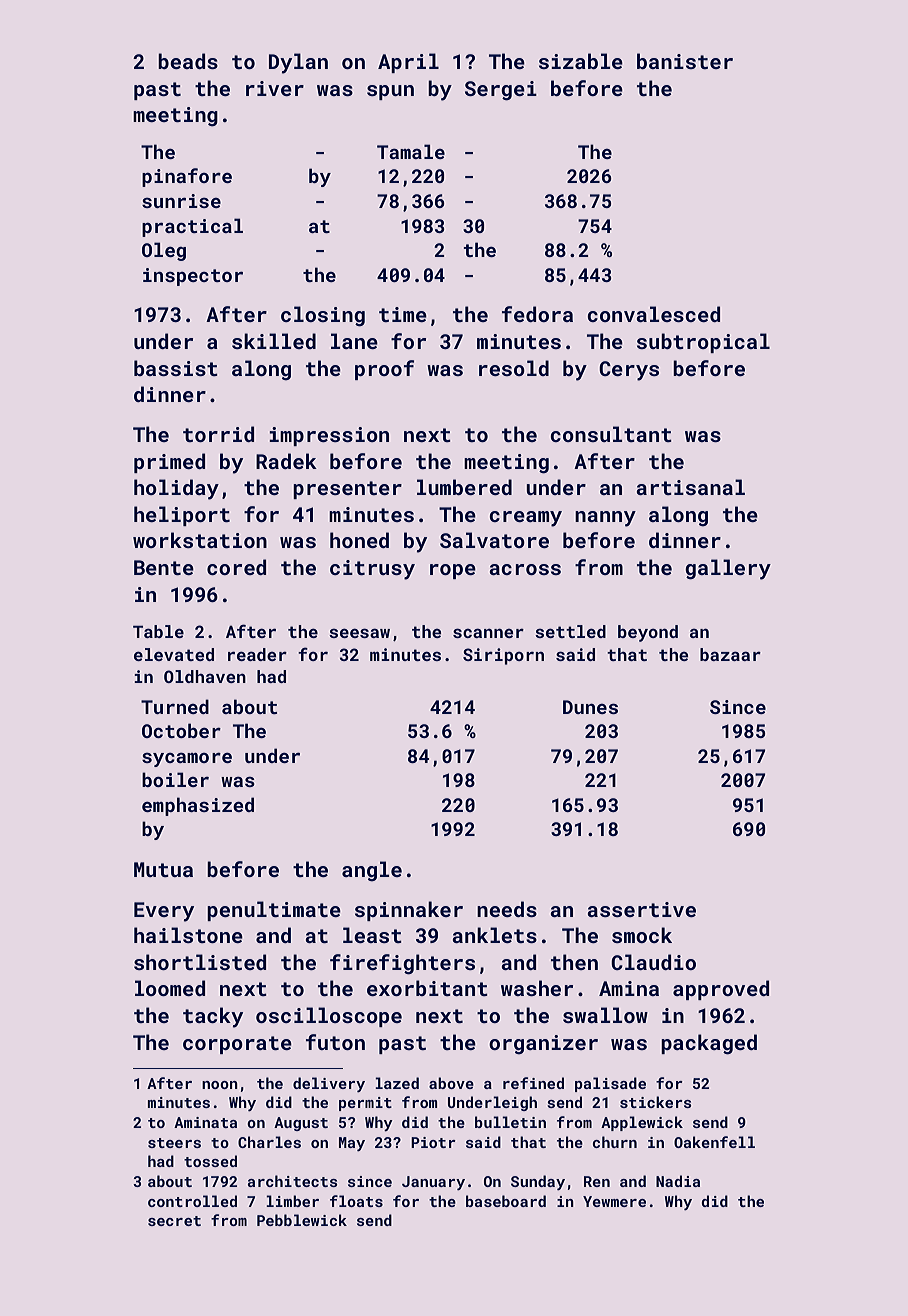 Image resolution: width=908 pixels, height=1316 pixels. Describe the element at coordinates (174, 1221) in the document. I see `secret` at that location.
